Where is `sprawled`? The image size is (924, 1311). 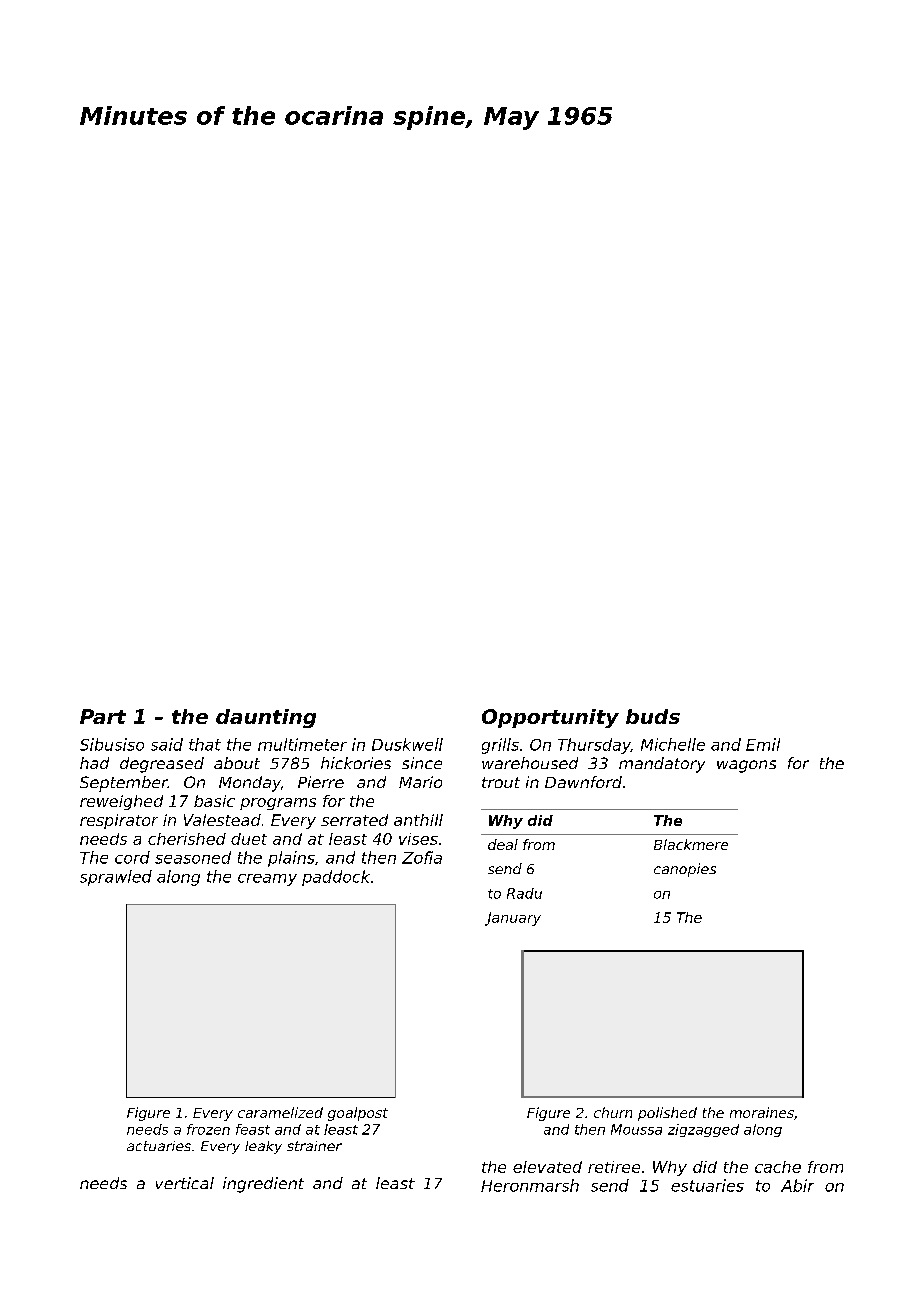
sprawled is located at coordinates (116, 878).
